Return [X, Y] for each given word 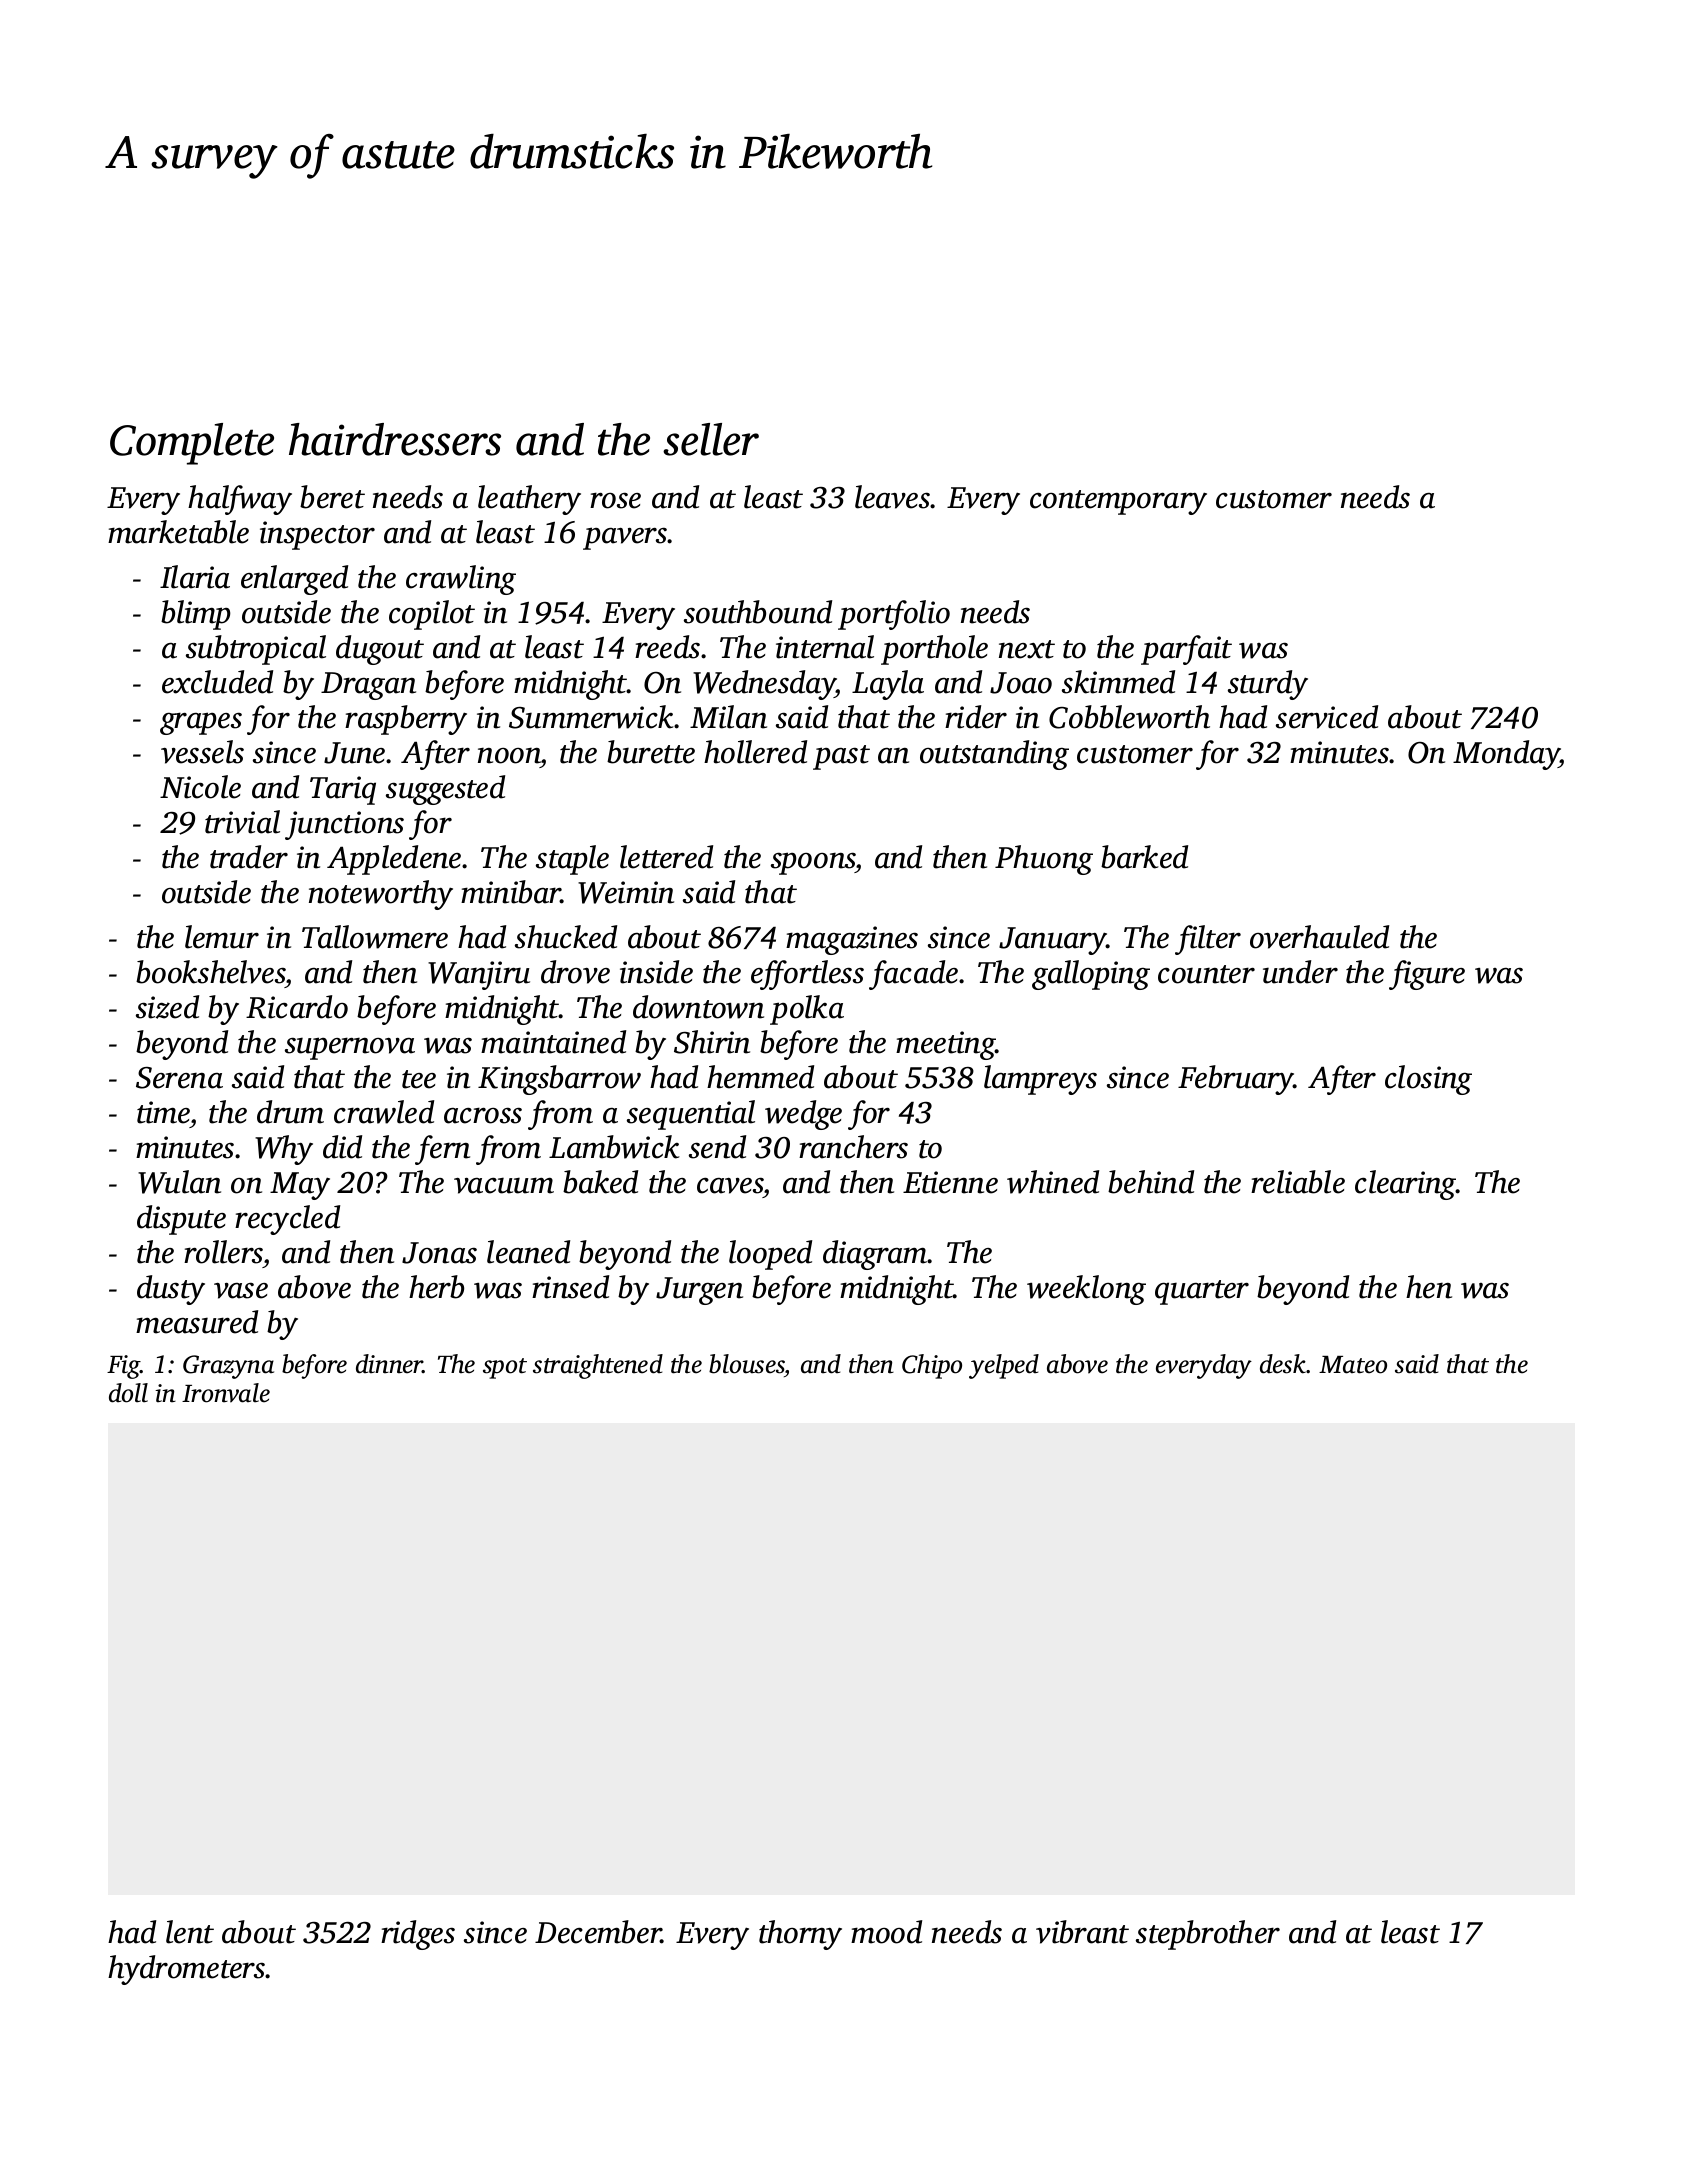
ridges [418, 1935]
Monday [1506, 755]
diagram [875, 1255]
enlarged [294, 580]
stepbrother [1208, 1935]
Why [284, 1150]
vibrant [1082, 1932]
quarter [1202, 1292]
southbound [758, 612]
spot [505, 1368]
